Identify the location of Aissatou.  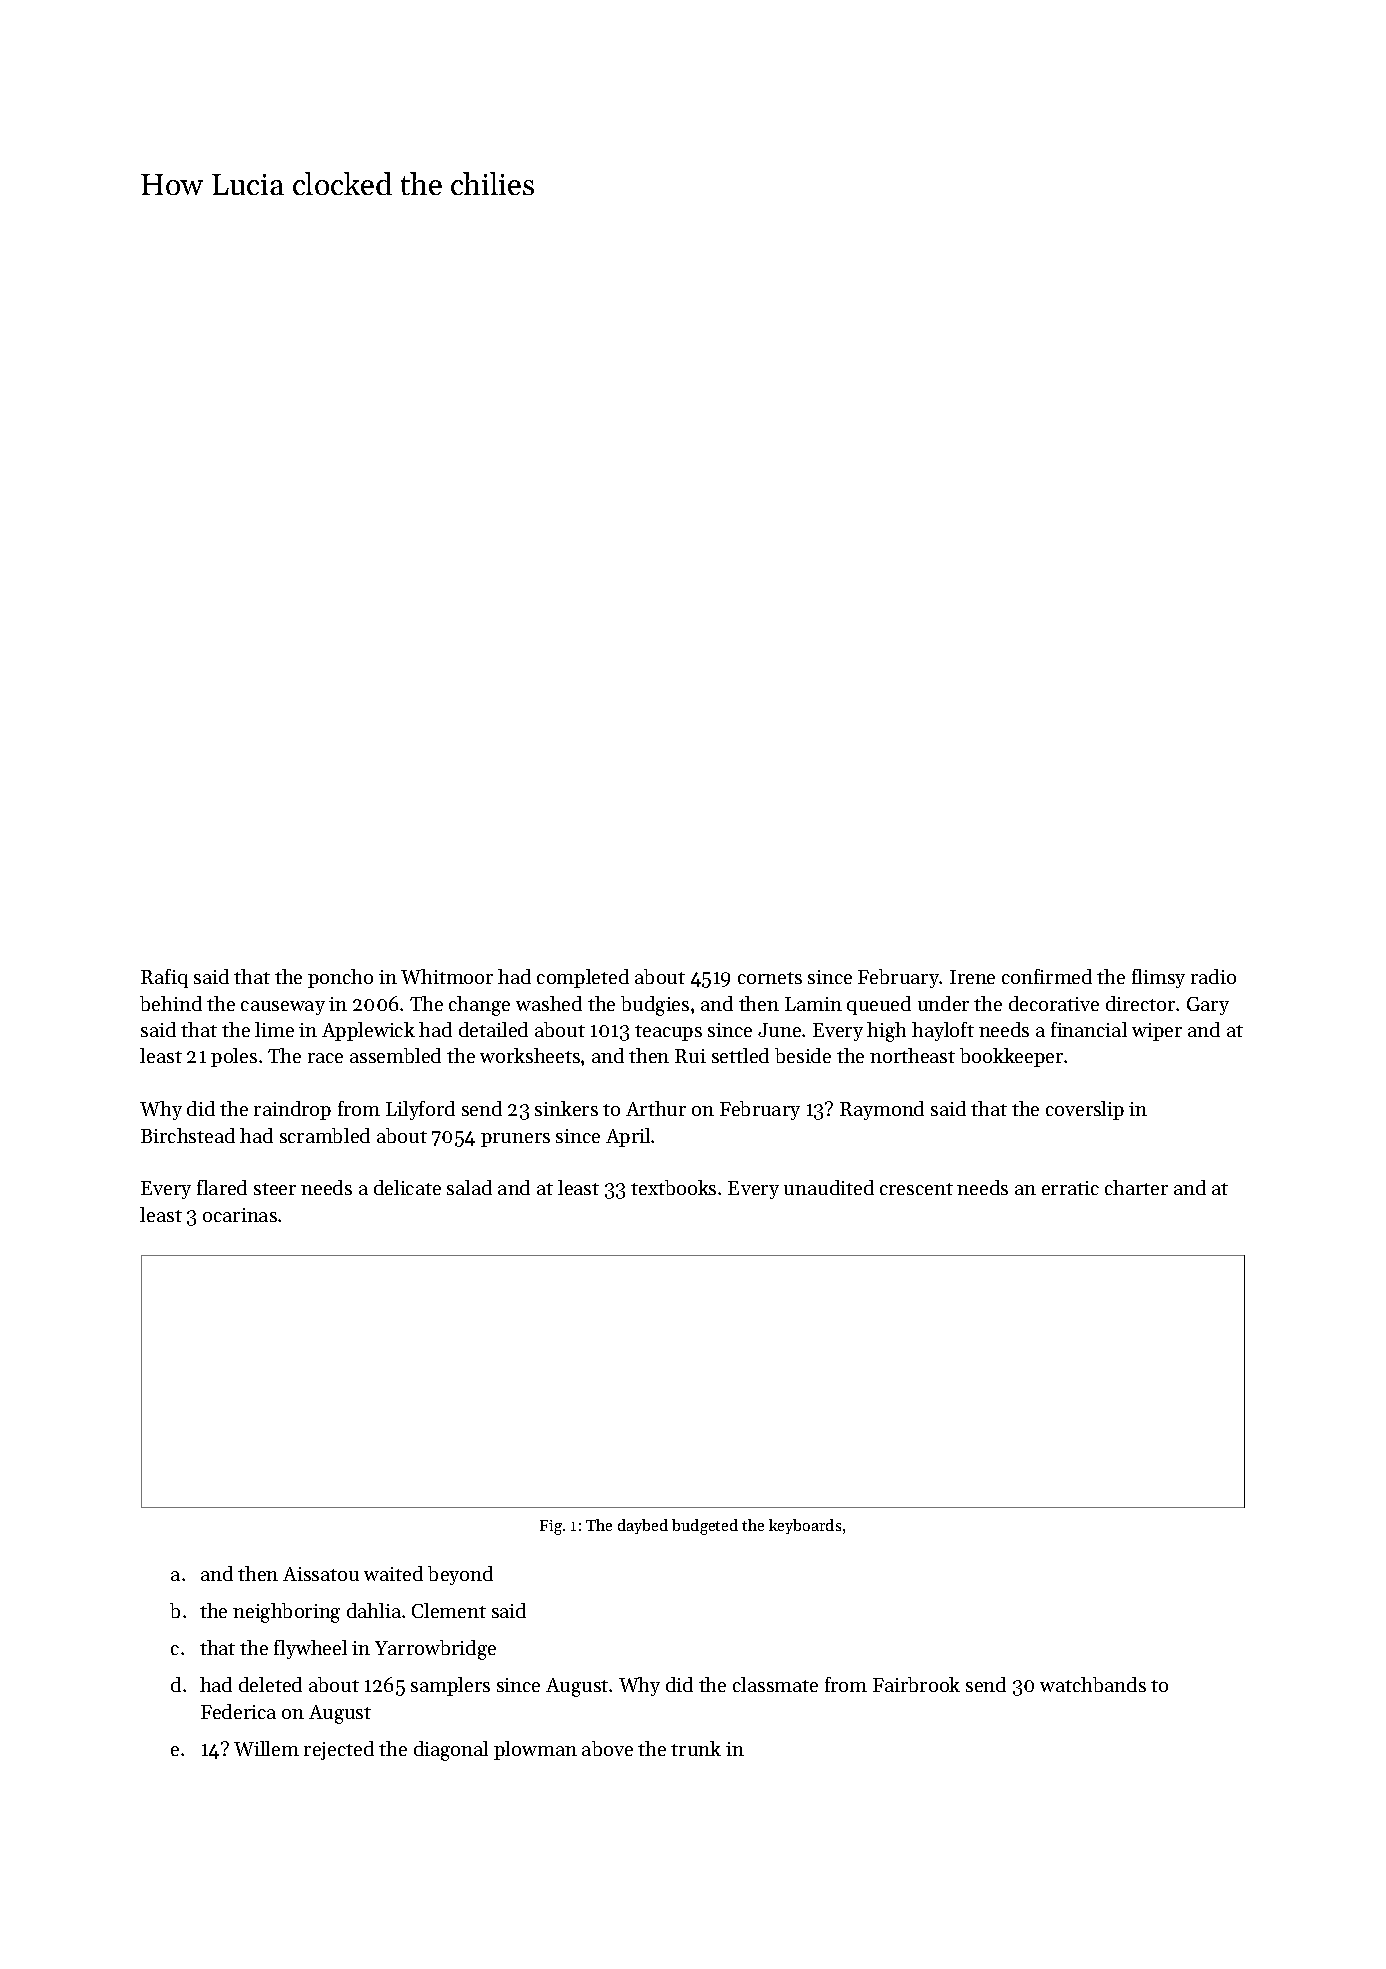
(321, 1574).
